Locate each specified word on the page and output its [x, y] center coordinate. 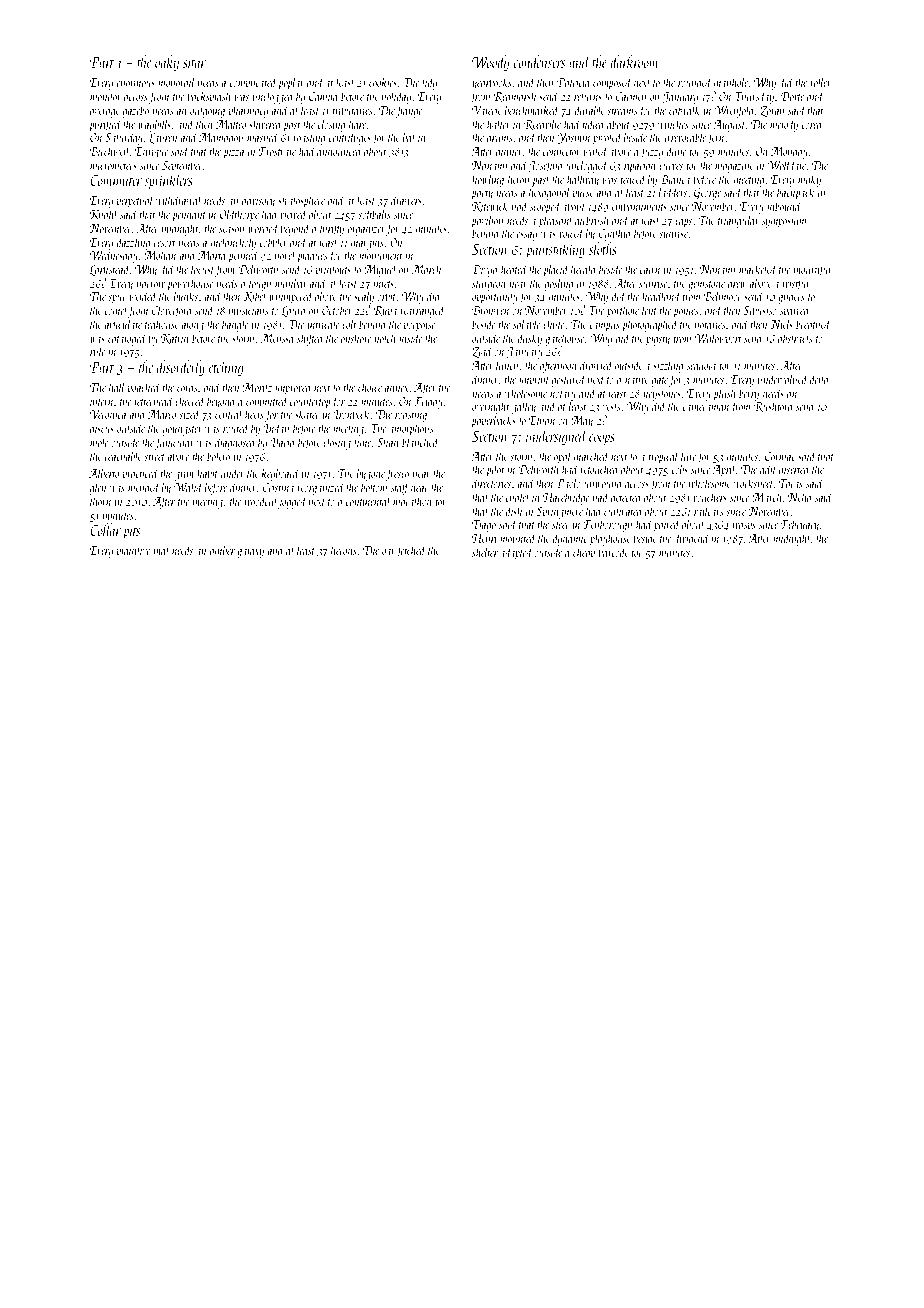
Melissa [277, 338]
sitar [194, 62]
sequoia [701, 367]
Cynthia [614, 234]
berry [749, 394]
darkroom [634, 61]
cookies [383, 82]
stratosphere [301, 201]
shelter [485, 552]
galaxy [250, 551]
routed [236, 428]
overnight [491, 407]
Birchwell [110, 151]
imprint [534, 381]
